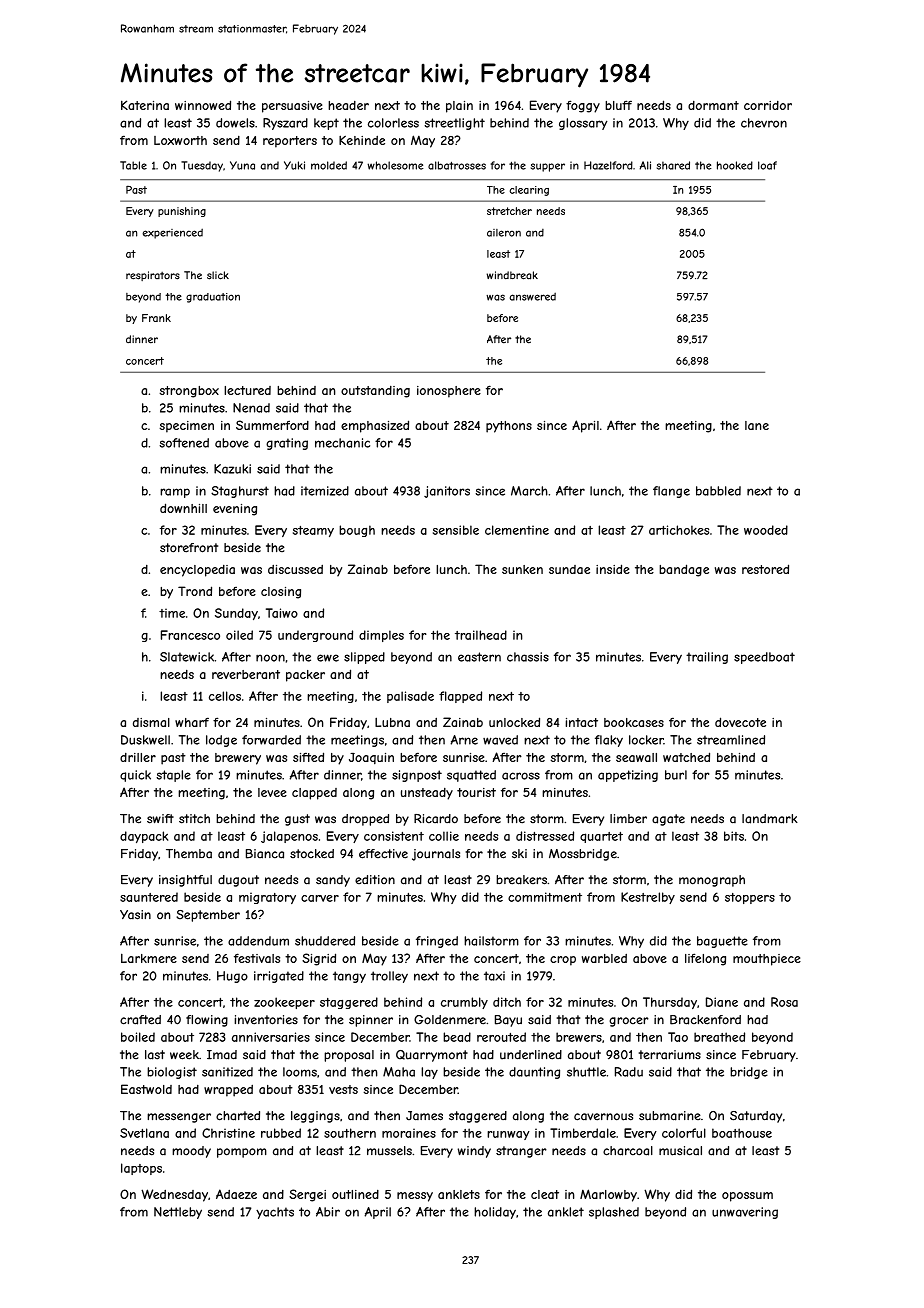  Describe the element at coordinates (765, 569) in the page. I see `restored` at that location.
